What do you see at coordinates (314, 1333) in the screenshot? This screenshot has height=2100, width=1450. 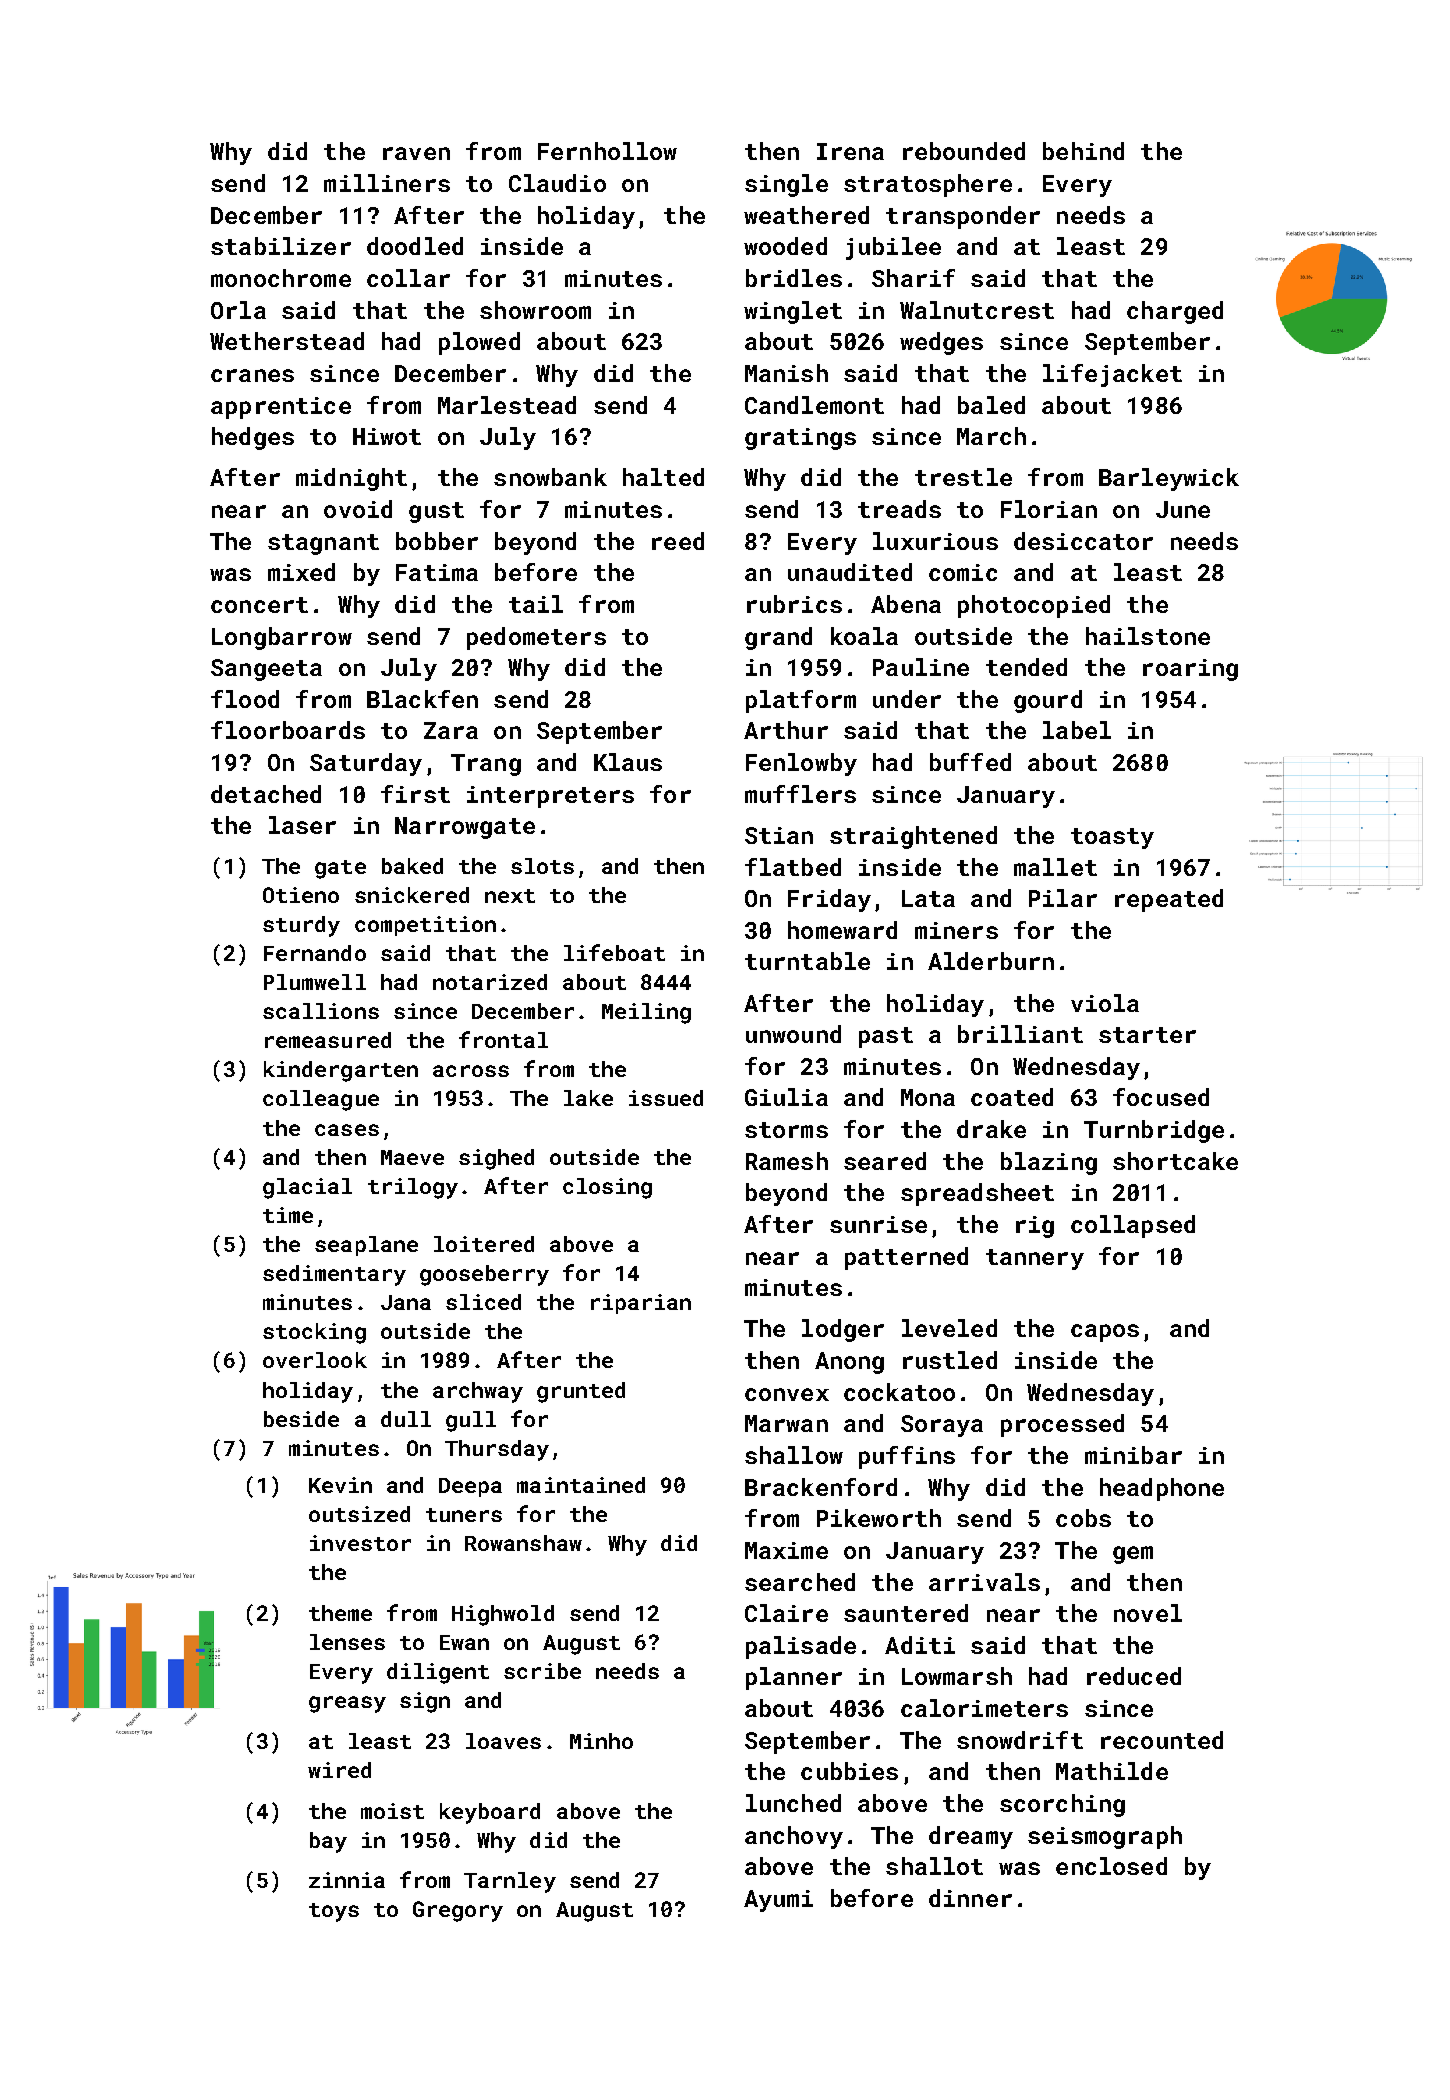 I see `stocking` at bounding box center [314, 1333].
